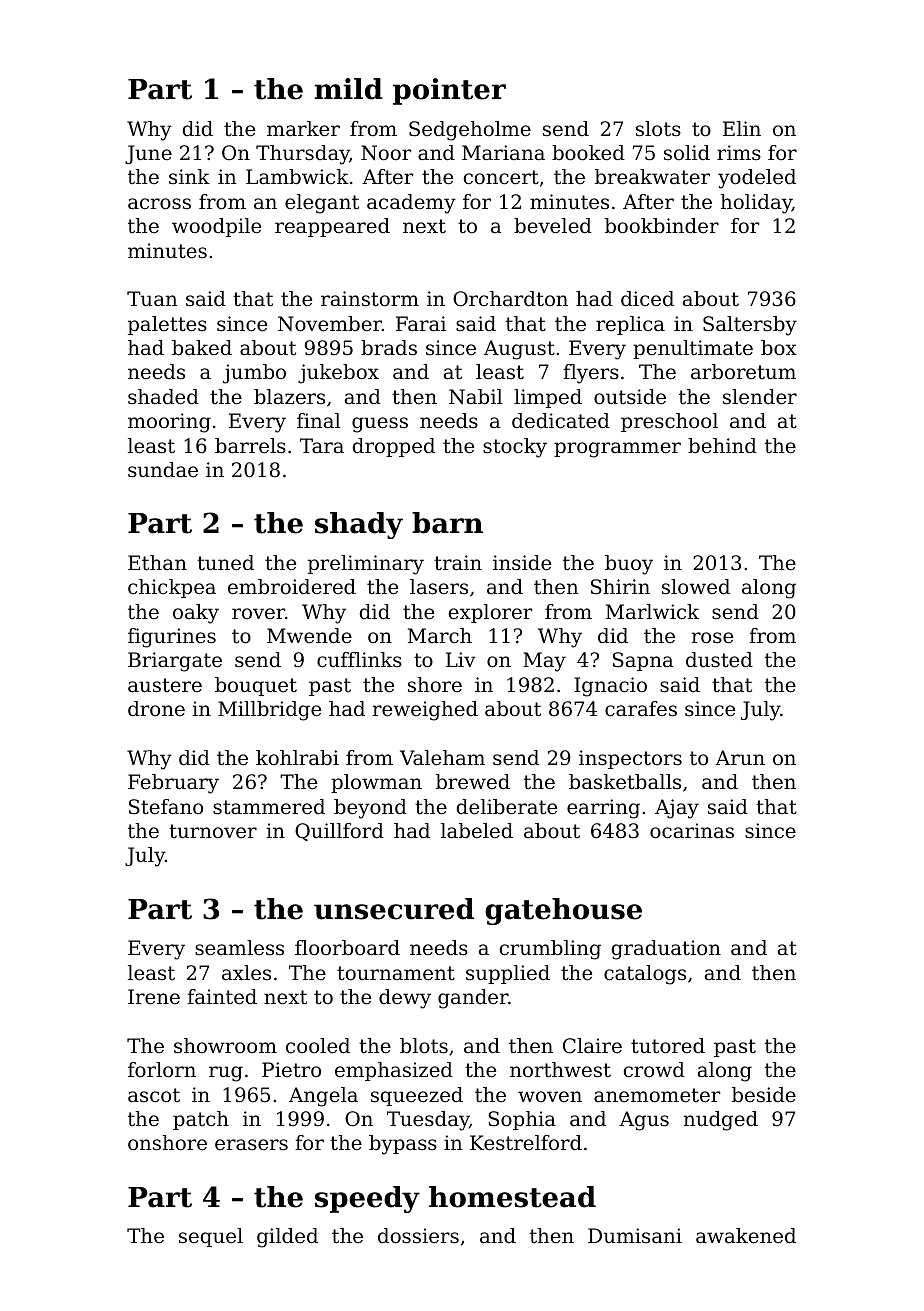 The height and width of the screenshot is (1311, 924). Describe the element at coordinates (508, 974) in the screenshot. I see `supplied` at that location.
